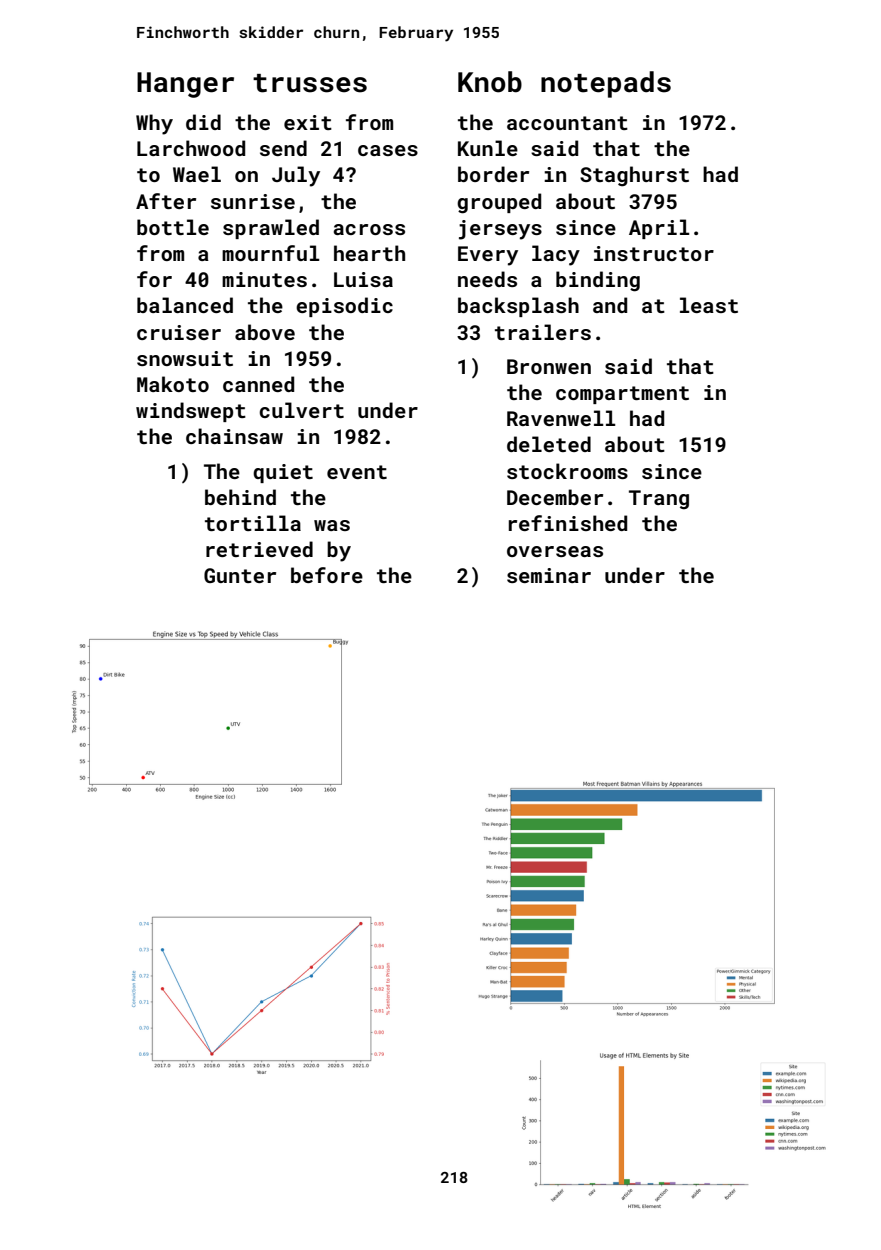 The width and height of the document is (881, 1250). I want to click on notepads, so click(606, 84).
